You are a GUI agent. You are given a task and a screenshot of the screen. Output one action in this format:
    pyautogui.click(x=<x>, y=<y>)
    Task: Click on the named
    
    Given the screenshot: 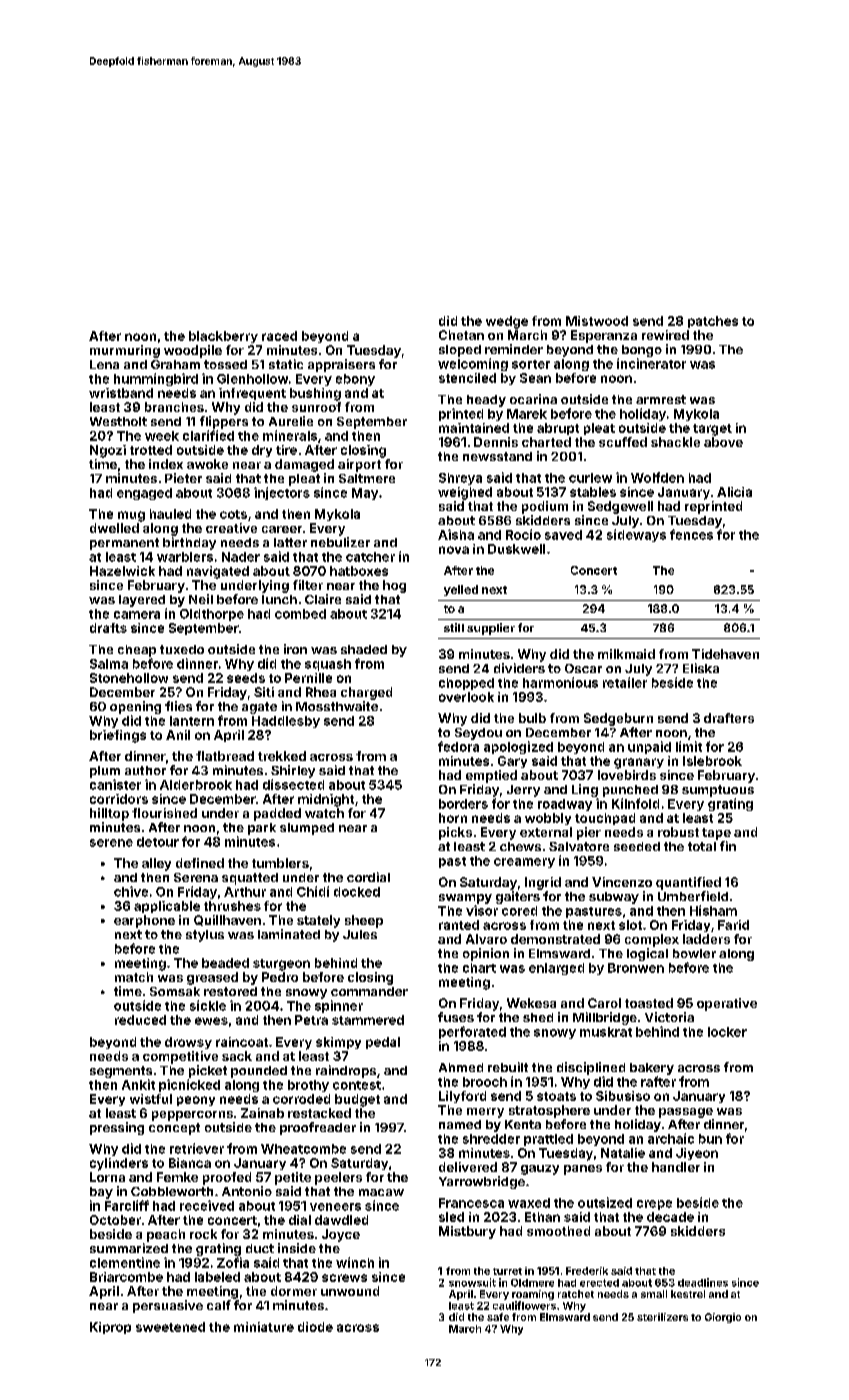 What is the action you would take?
    pyautogui.click(x=460, y=1124)
